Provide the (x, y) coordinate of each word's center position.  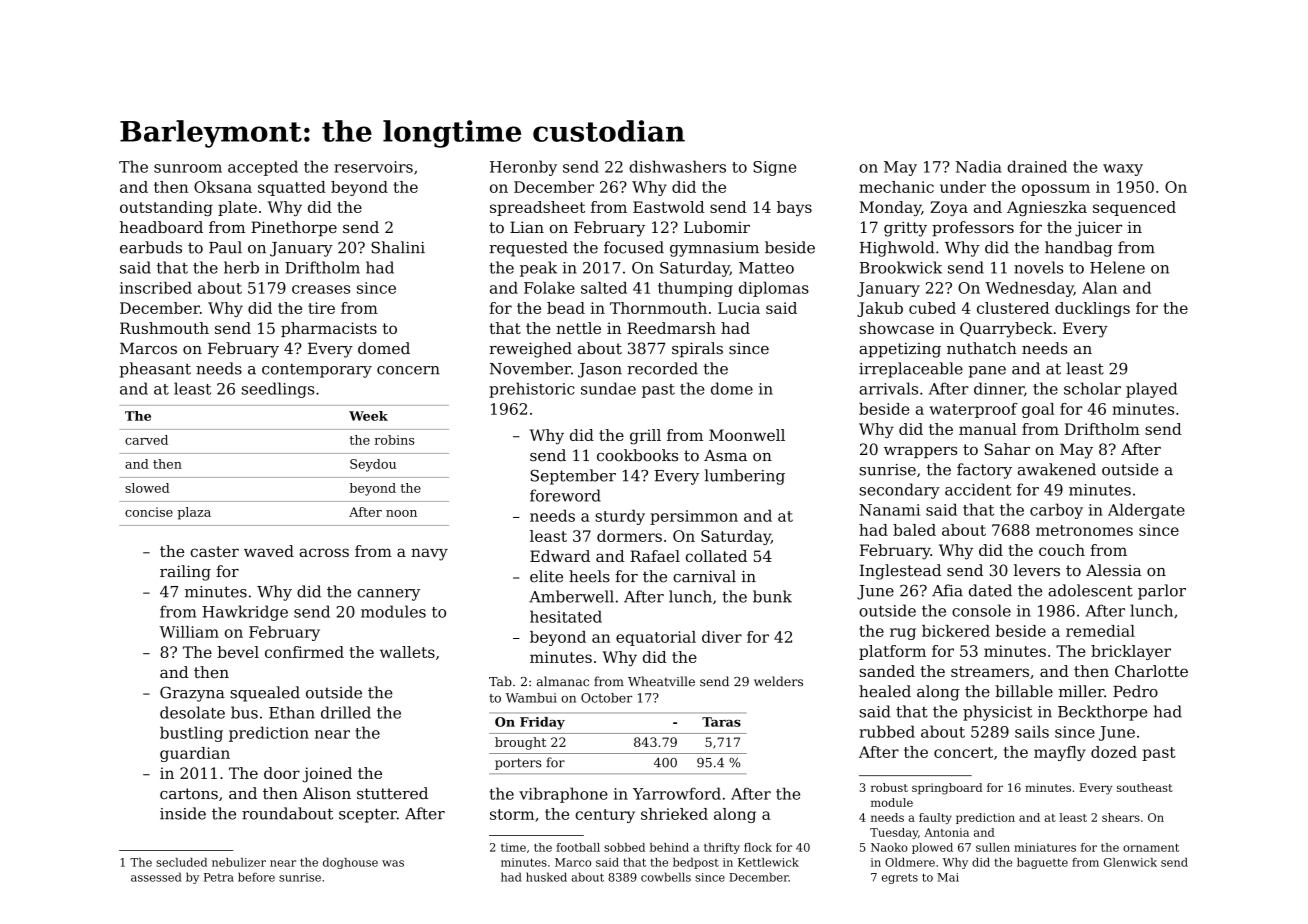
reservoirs (373, 167)
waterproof (974, 410)
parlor (1162, 592)
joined (327, 775)
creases (321, 289)
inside (183, 813)
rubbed (887, 731)
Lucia (739, 308)
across (324, 552)
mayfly (1060, 753)
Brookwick (901, 267)
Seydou (373, 465)
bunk (772, 596)
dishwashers (677, 166)
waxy (1123, 170)
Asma (725, 456)
